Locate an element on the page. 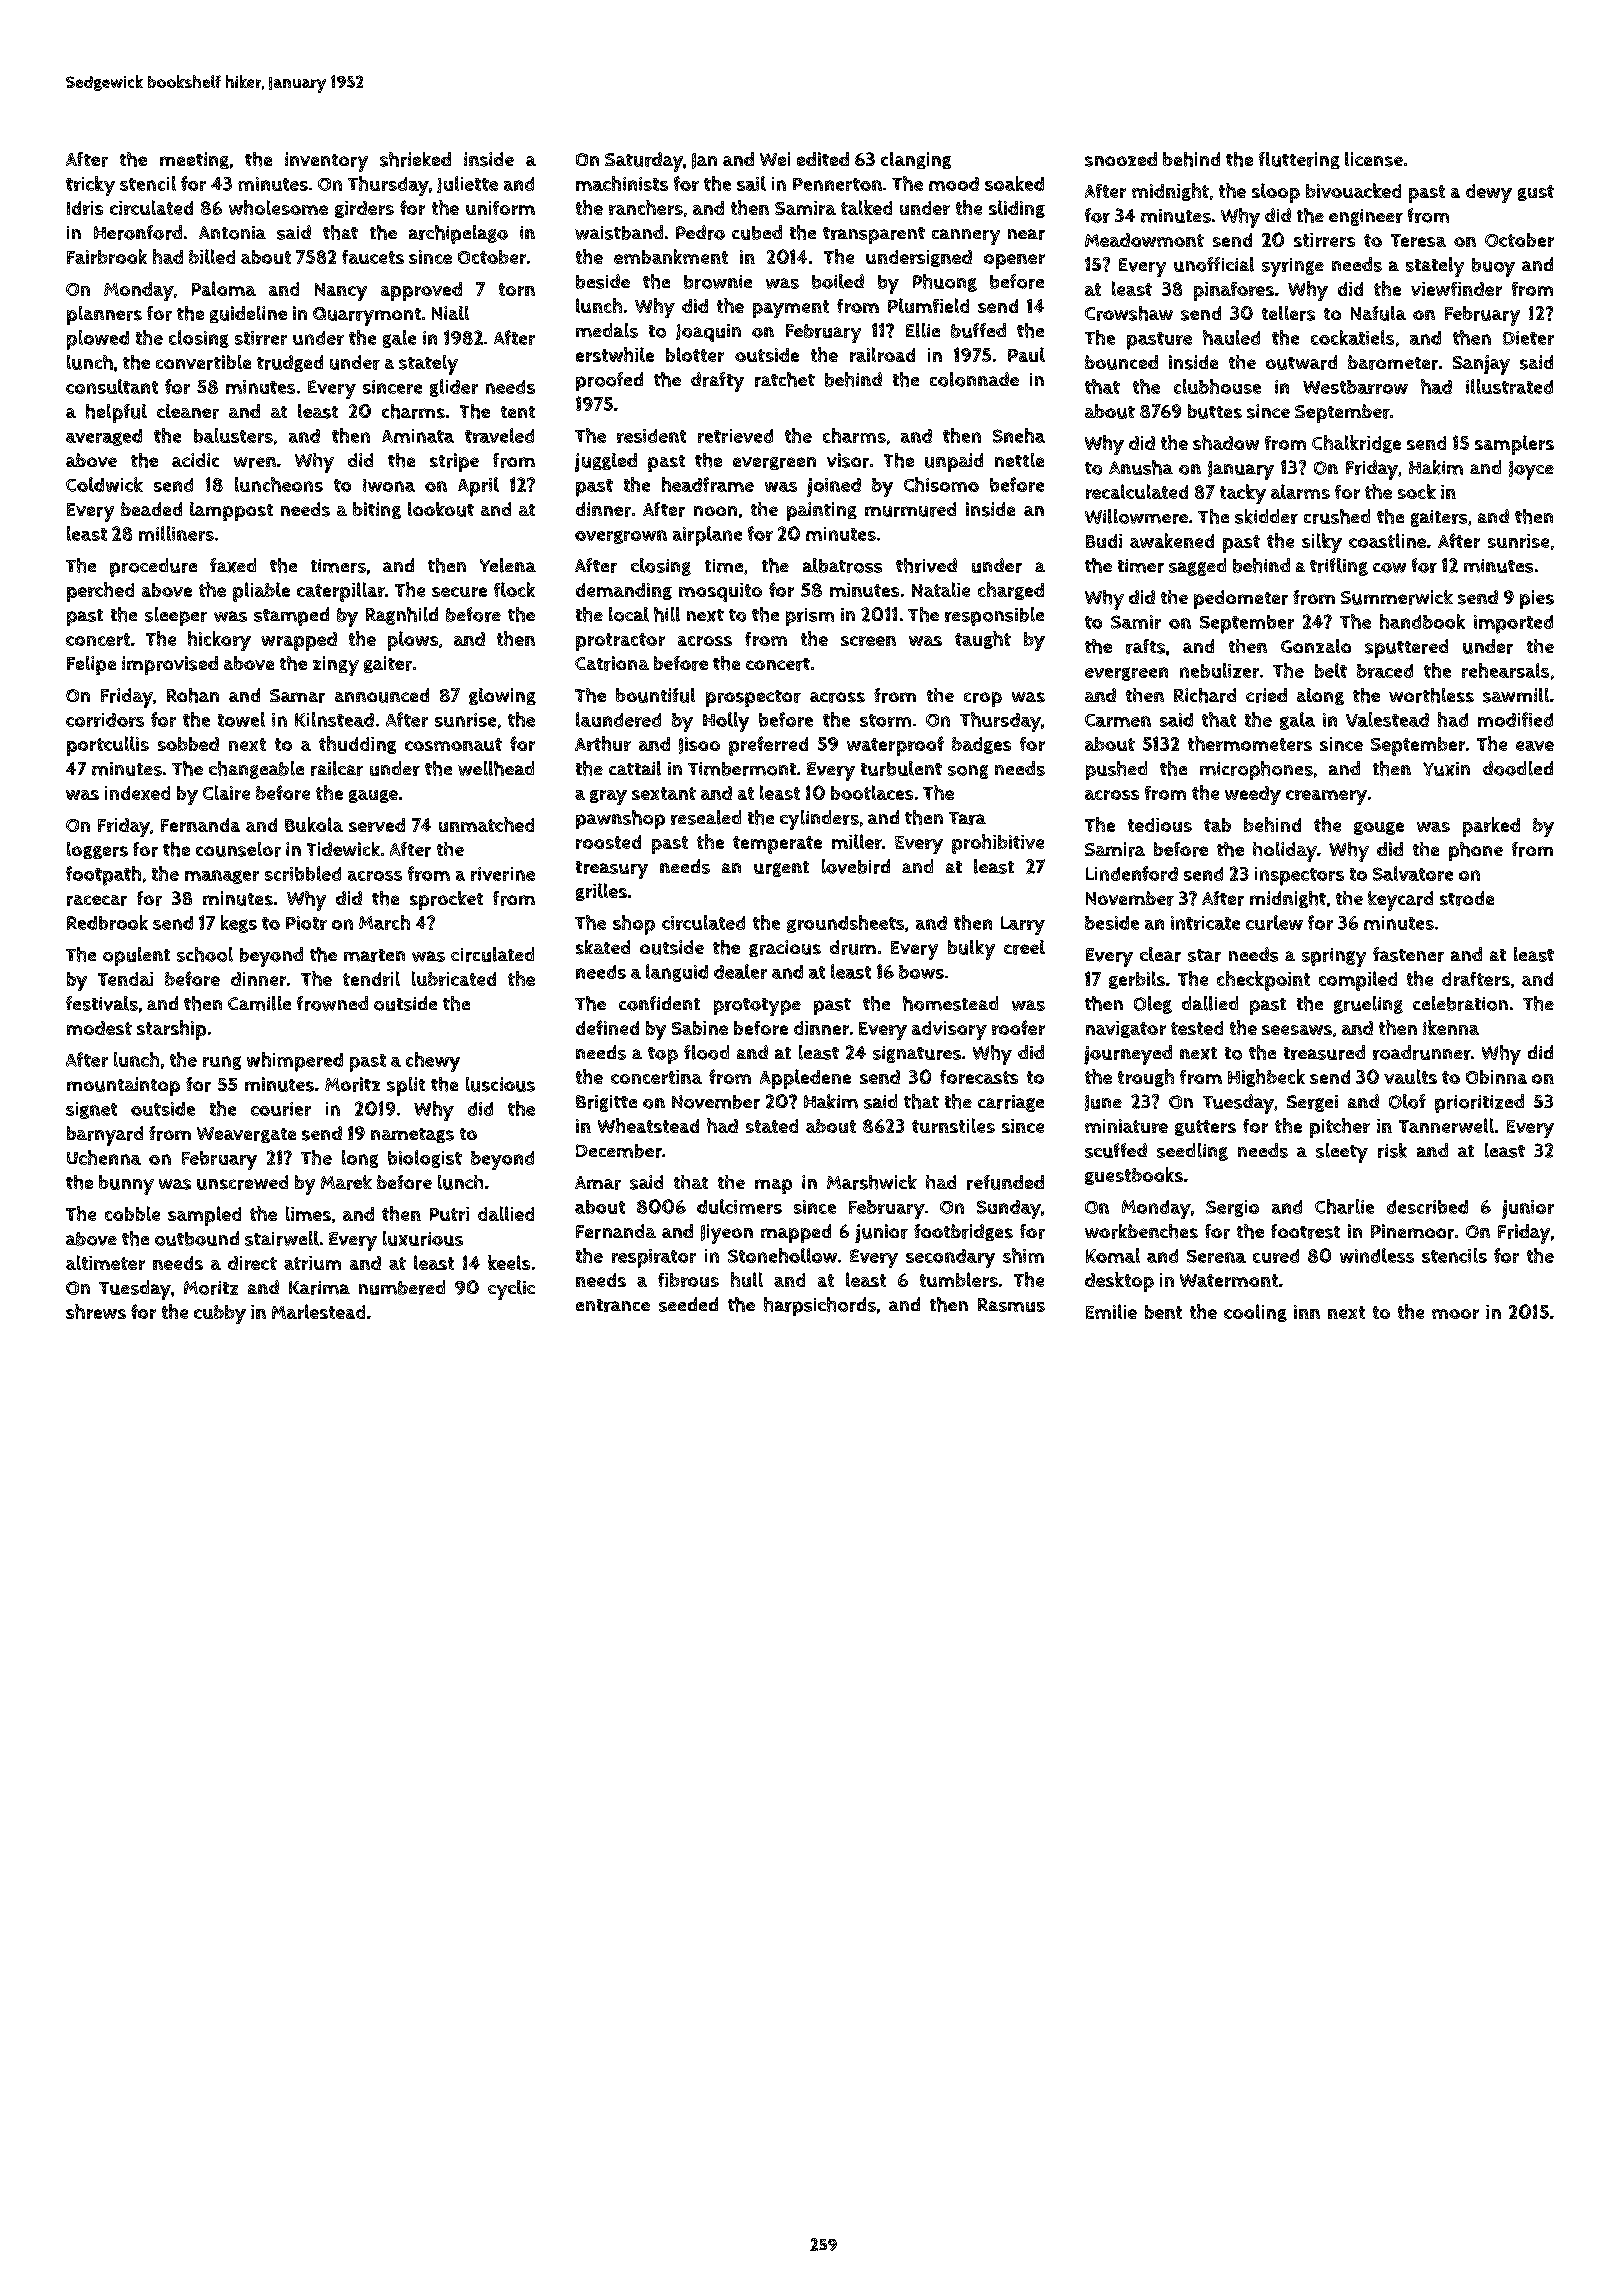 The height and width of the document is (2292, 1620). juggled is located at coordinates (606, 462).
